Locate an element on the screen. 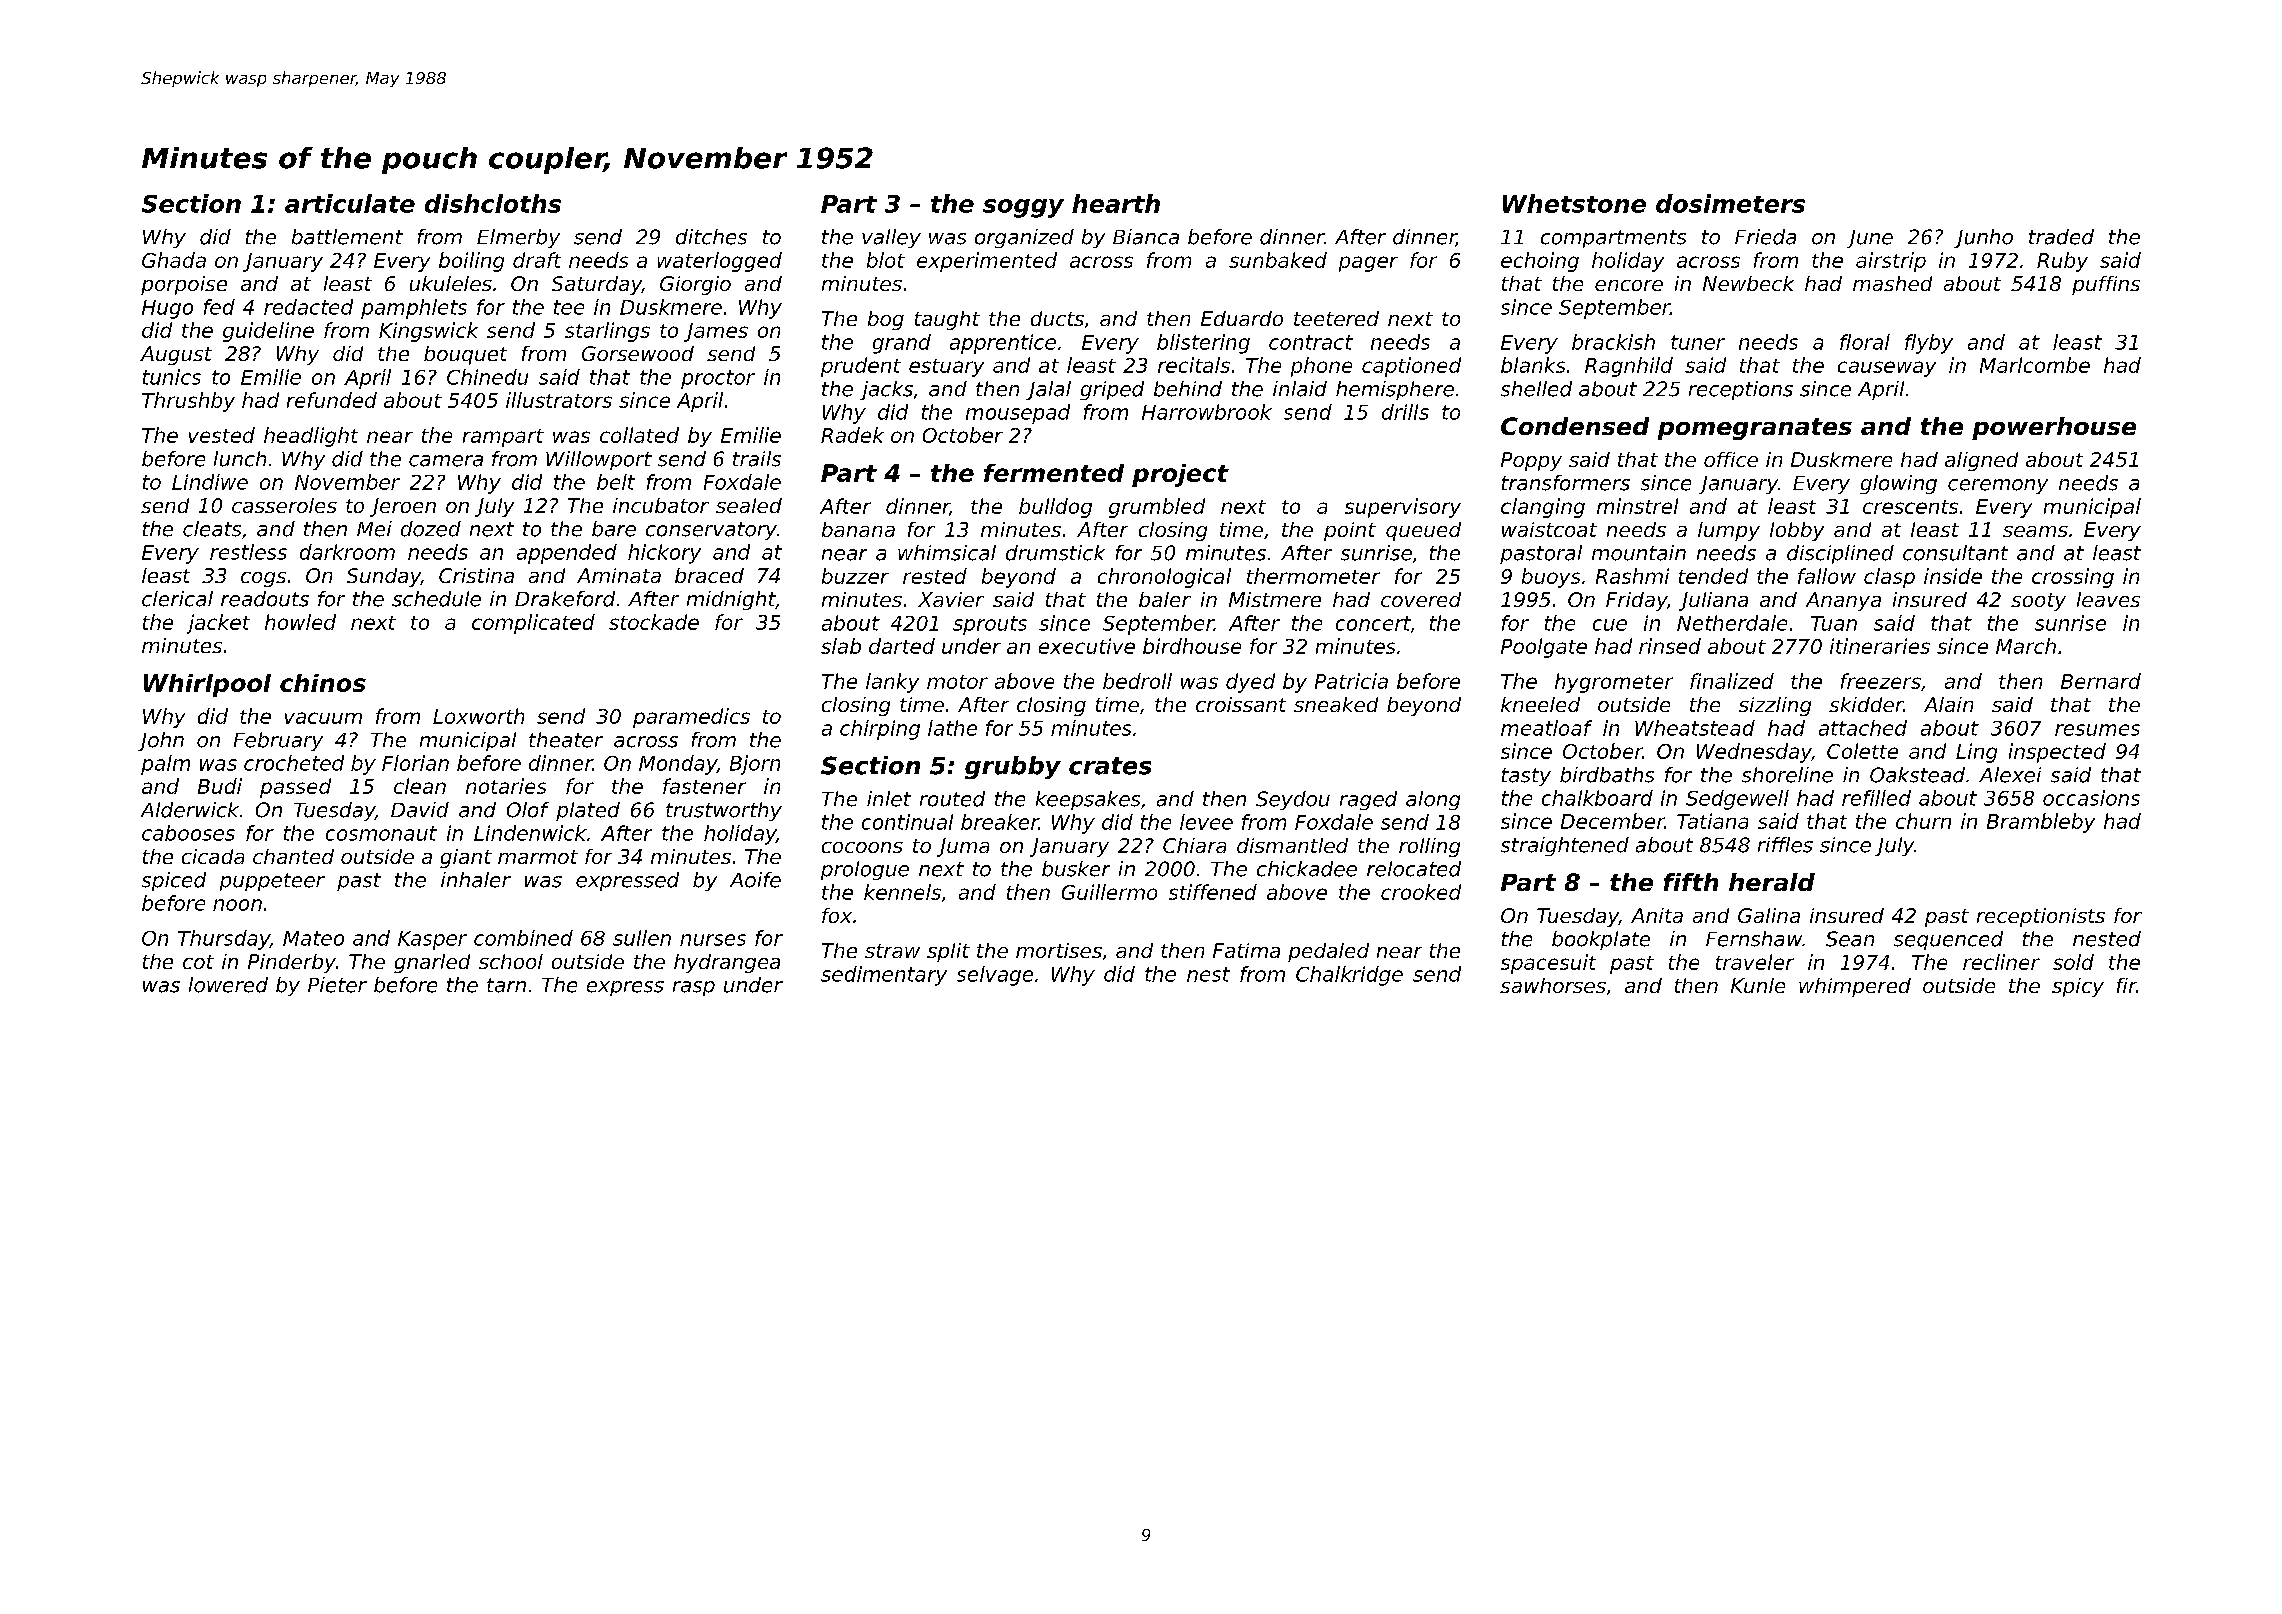 The width and height of the screenshot is (2282, 1614). Lindiwe is located at coordinates (210, 482).
